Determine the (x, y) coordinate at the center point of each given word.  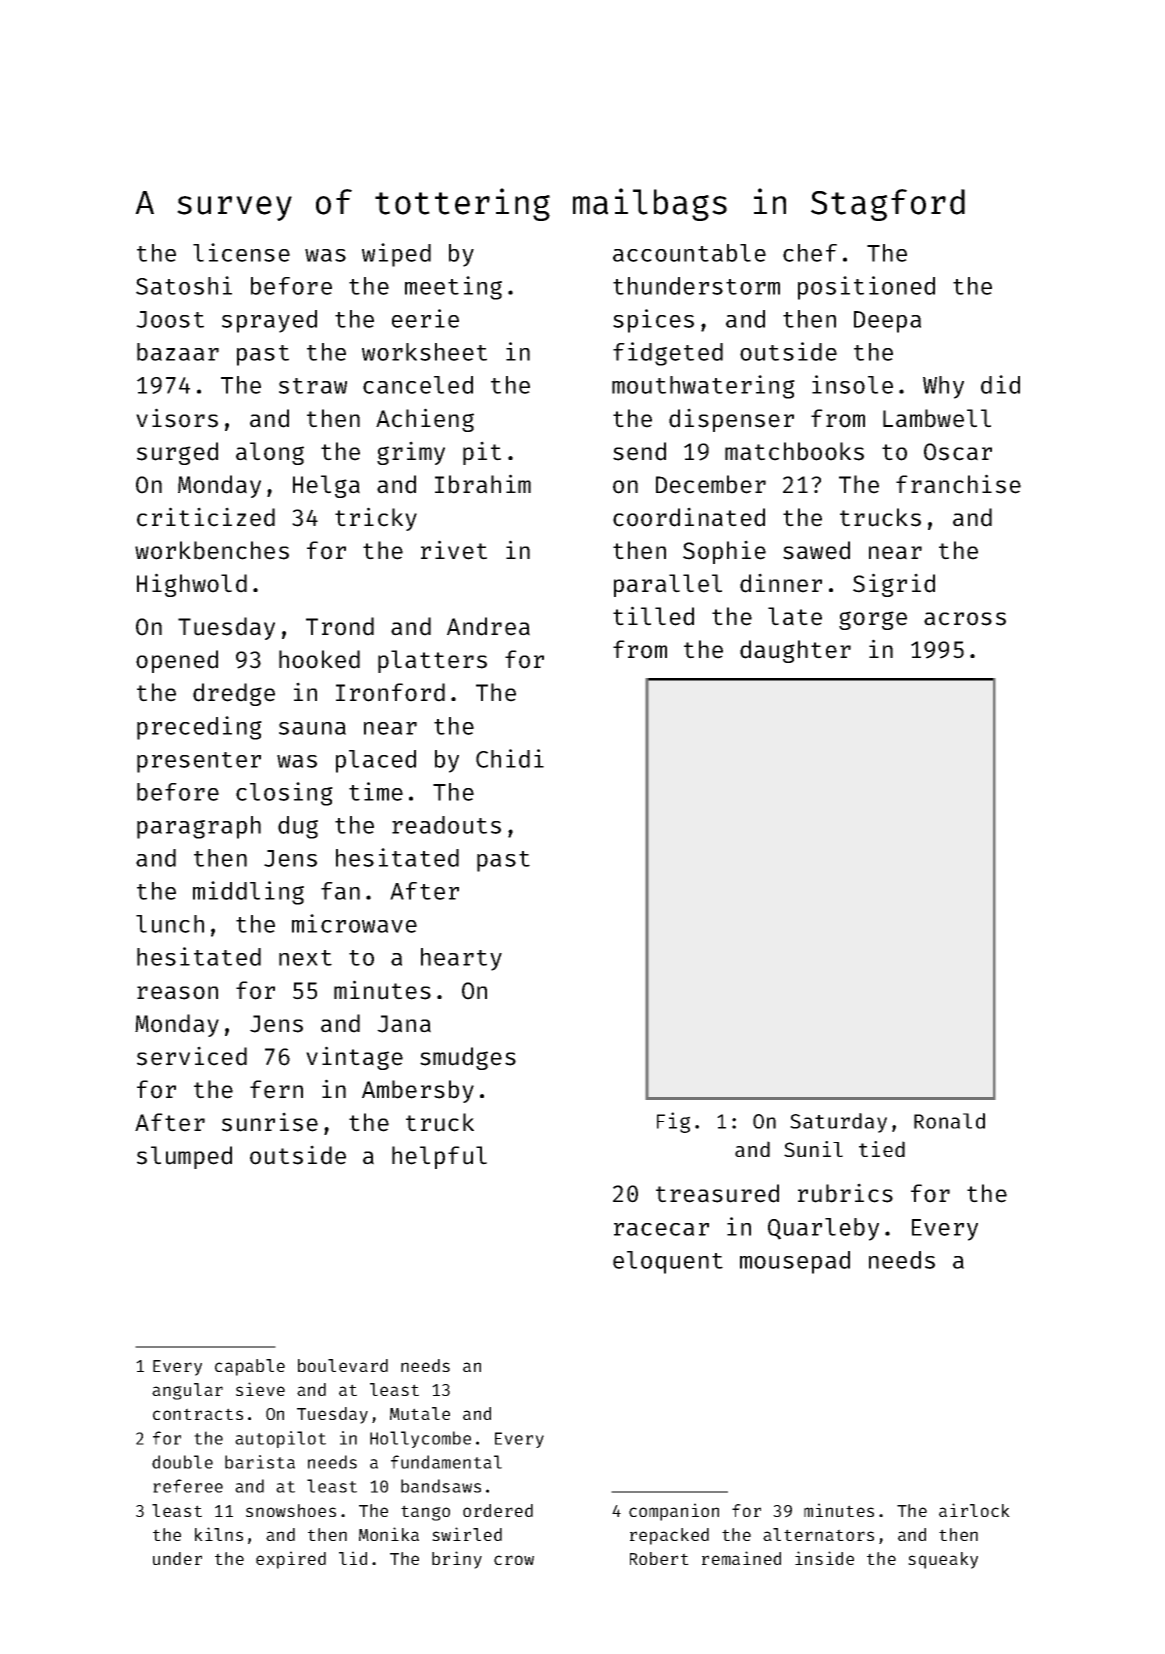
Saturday (838, 1123)
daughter (795, 651)
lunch (170, 924)
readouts (446, 825)
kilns (219, 1534)
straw (313, 386)
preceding (199, 728)
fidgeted (668, 354)
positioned (866, 288)
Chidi (510, 758)
